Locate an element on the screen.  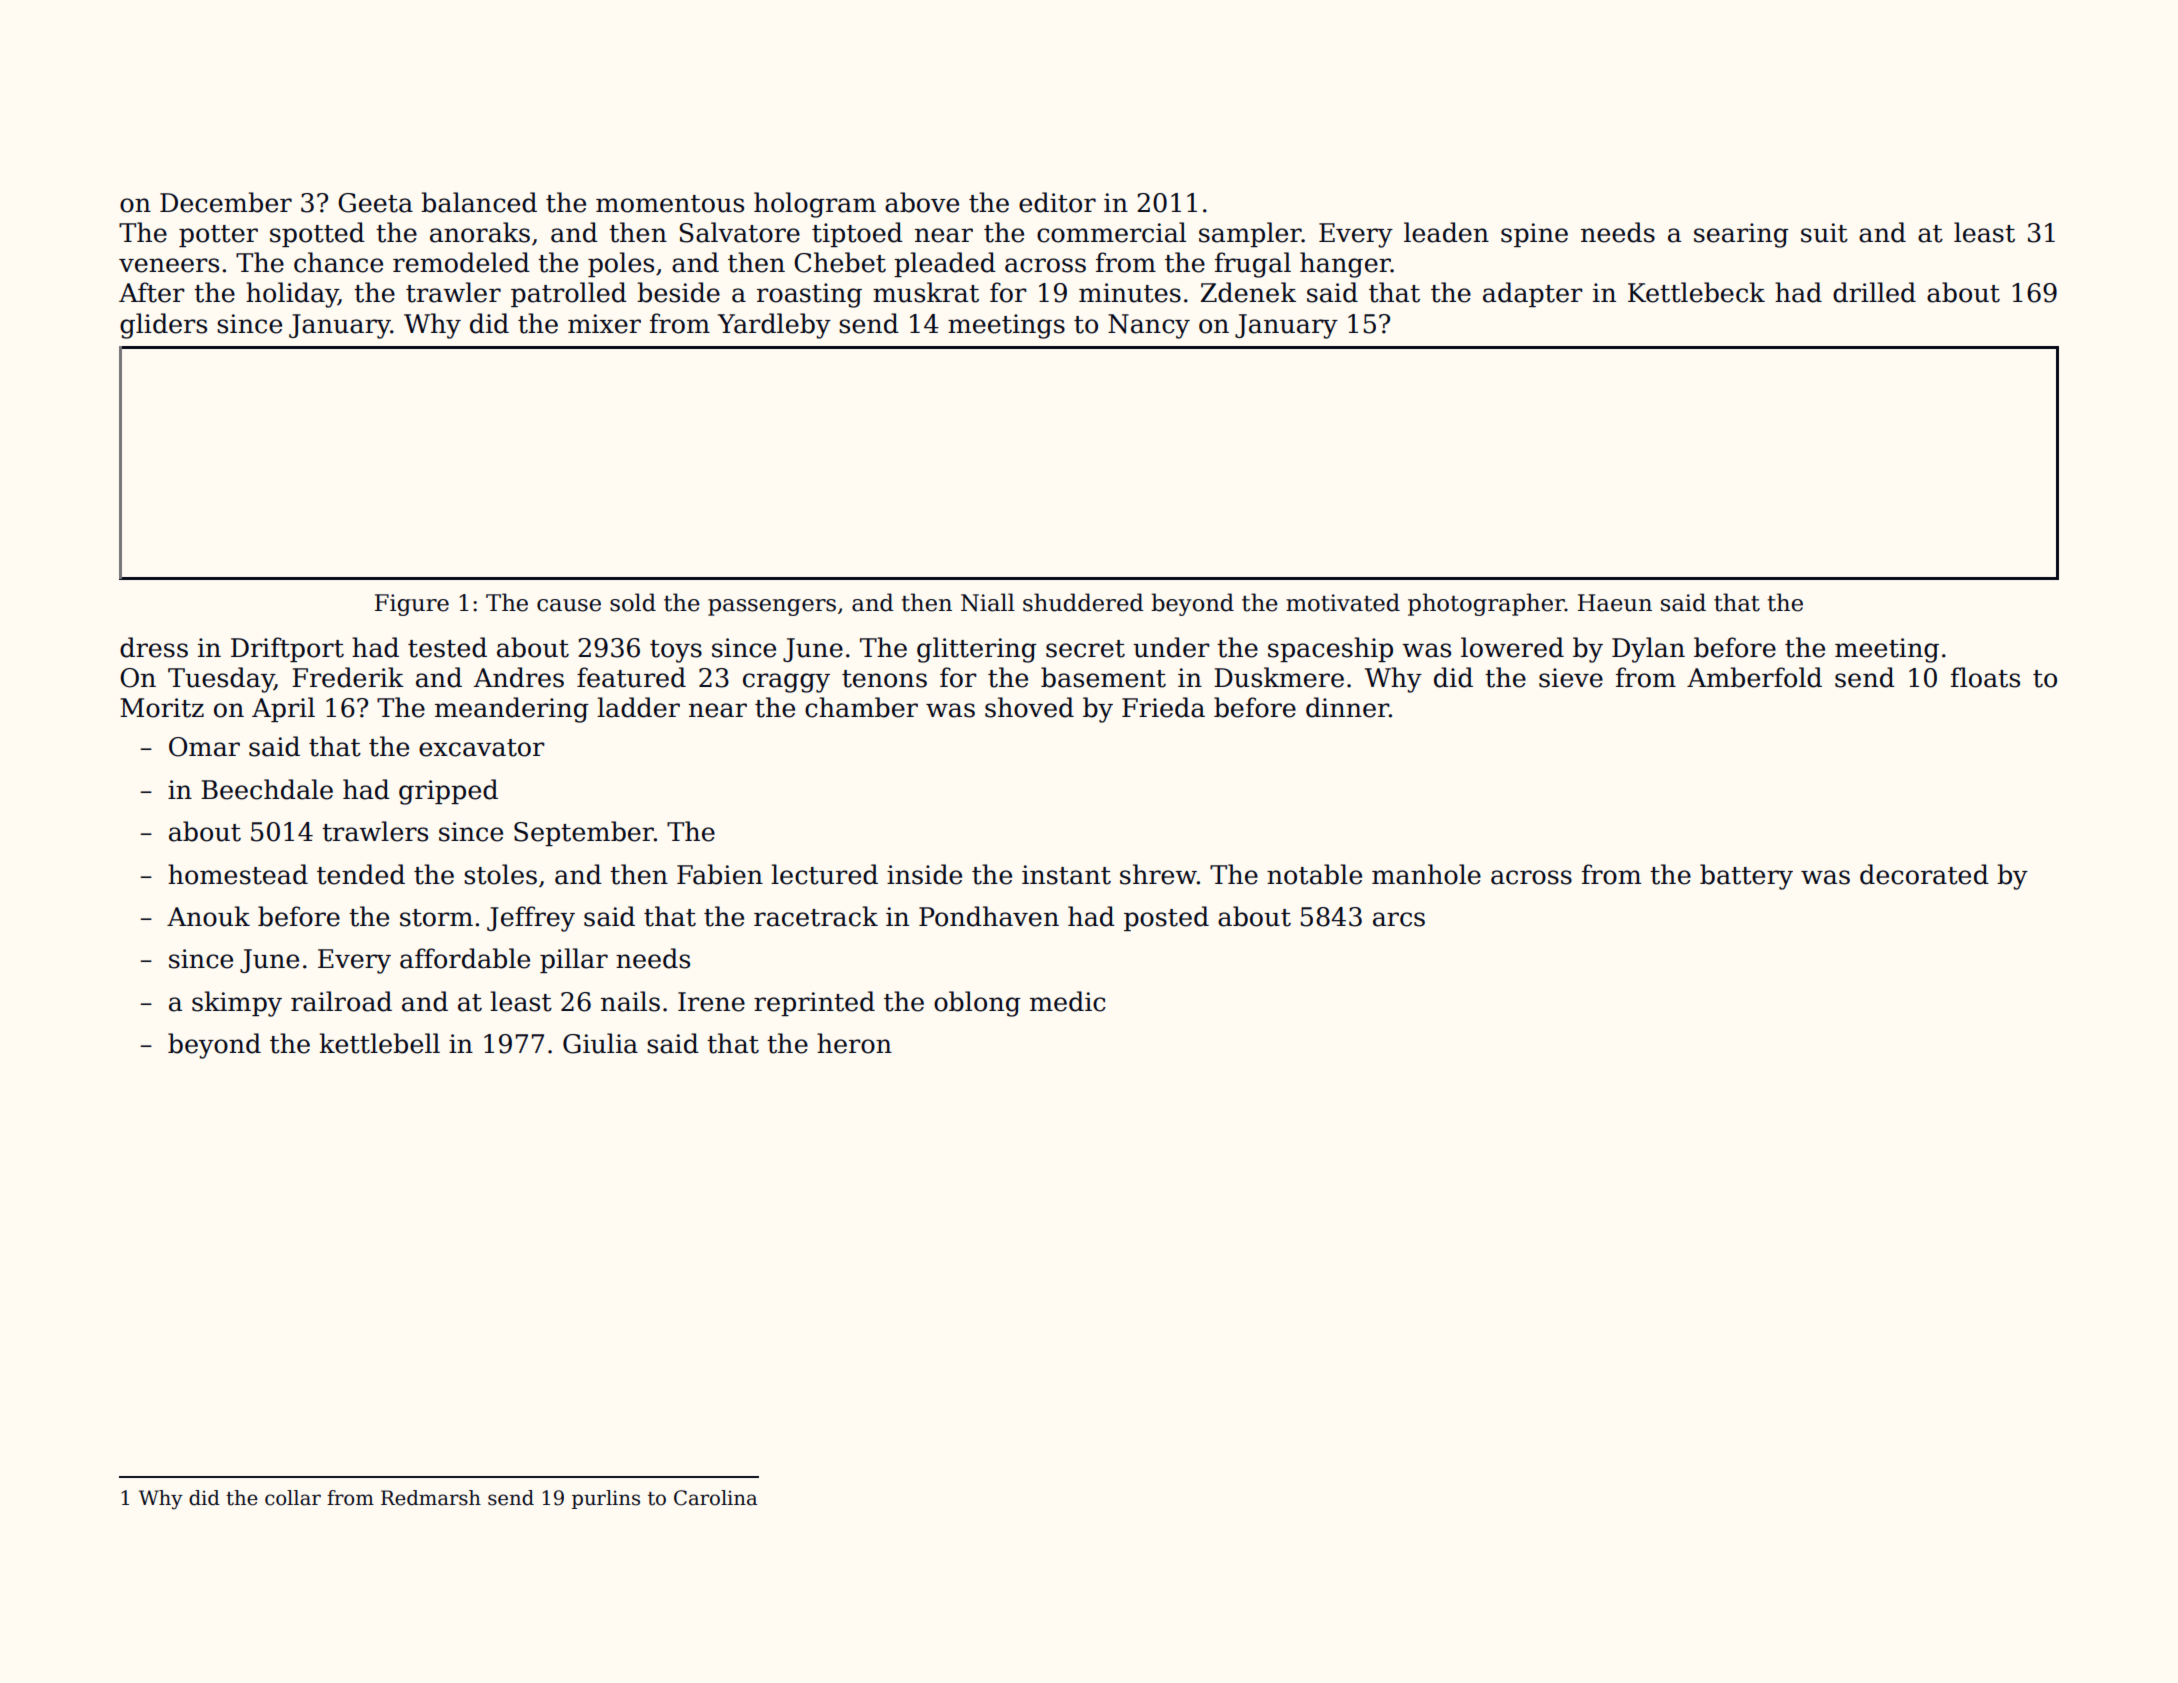
purlins is located at coordinates (606, 1499).
